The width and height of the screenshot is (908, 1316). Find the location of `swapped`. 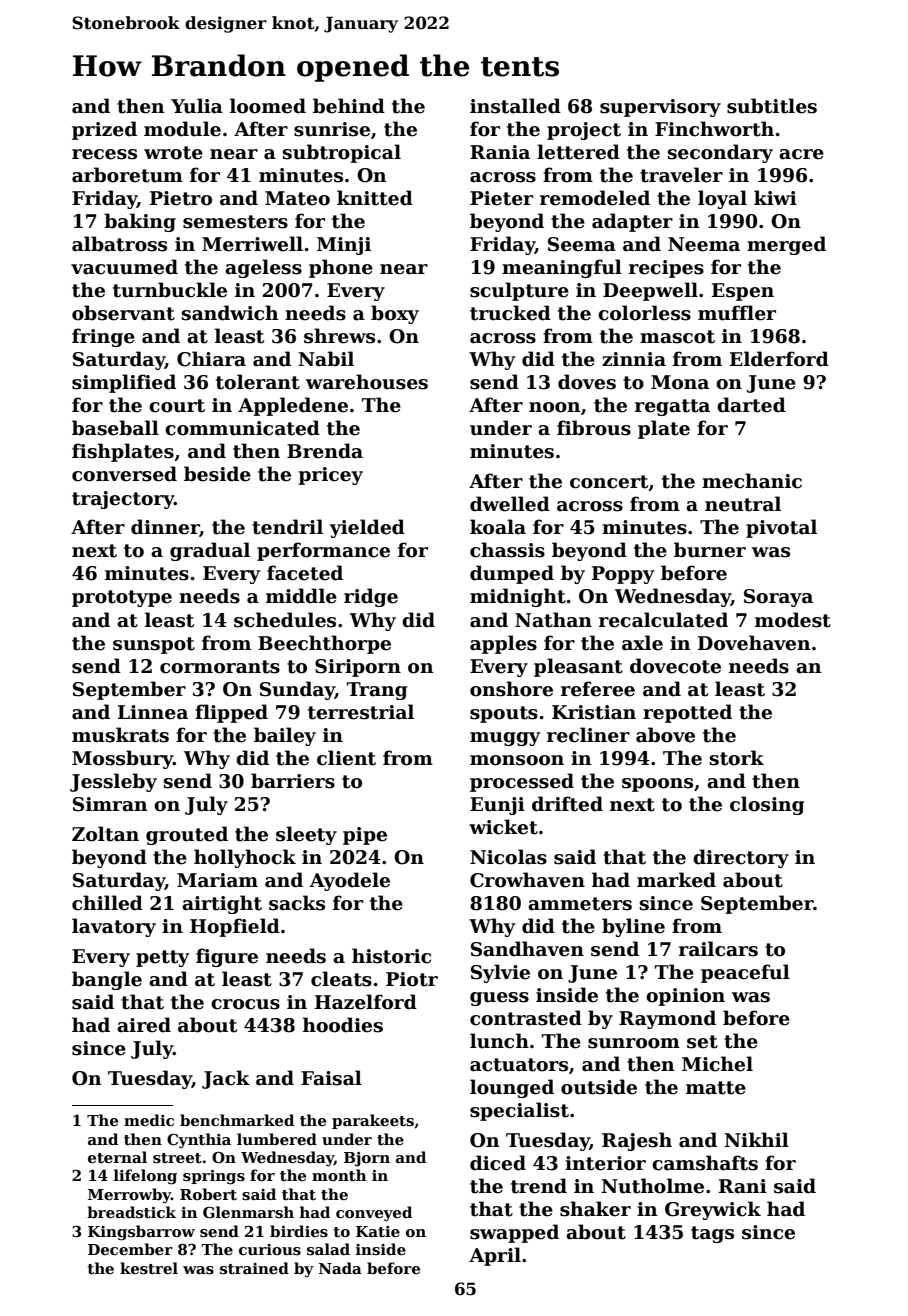

swapped is located at coordinates (514, 1233).
